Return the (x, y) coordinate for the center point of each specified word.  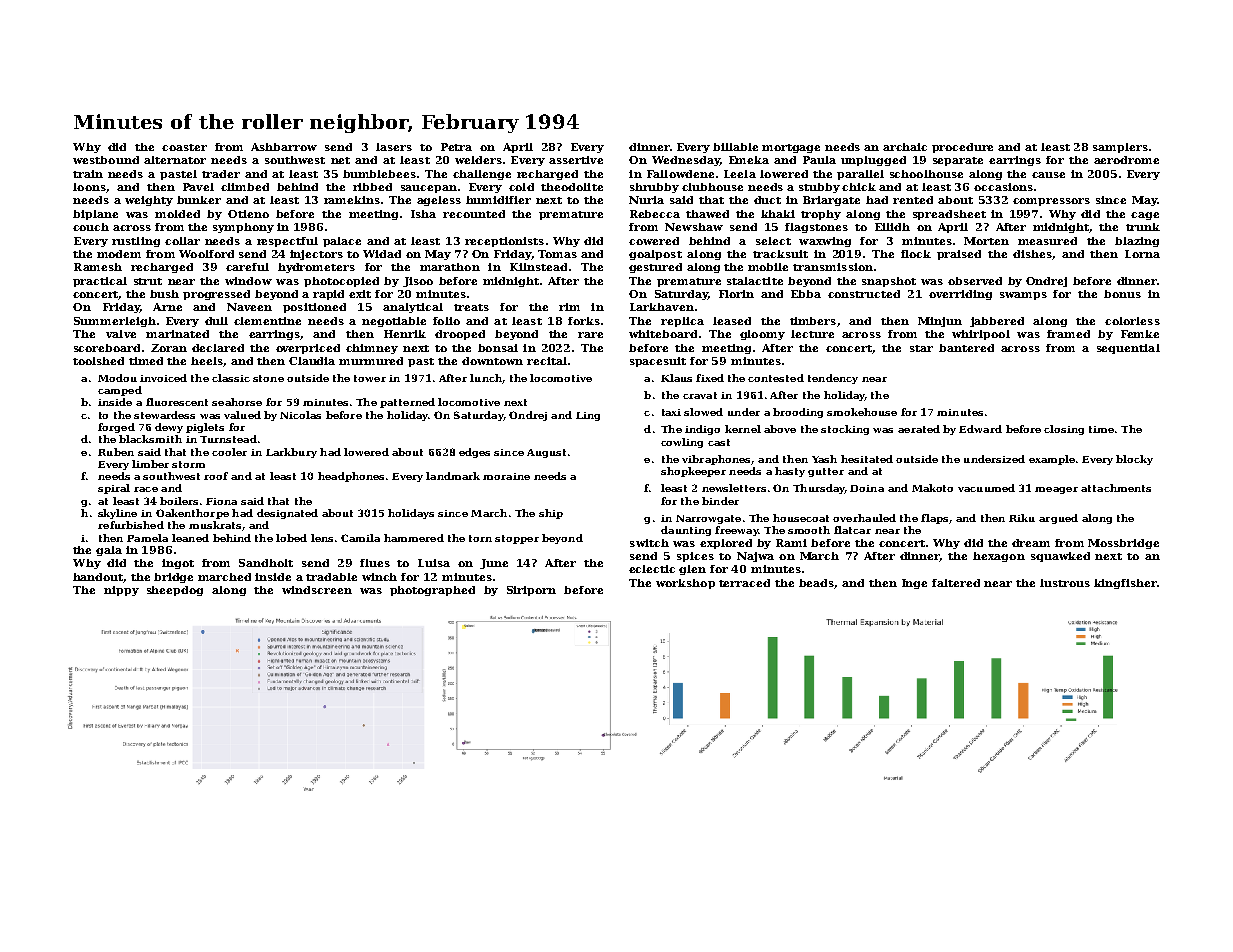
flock (916, 254)
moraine (506, 476)
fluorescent (177, 402)
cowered (654, 241)
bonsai (498, 348)
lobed (291, 538)
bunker (199, 200)
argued (1058, 519)
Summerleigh (115, 322)
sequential (1128, 349)
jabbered (997, 322)
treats (471, 307)
